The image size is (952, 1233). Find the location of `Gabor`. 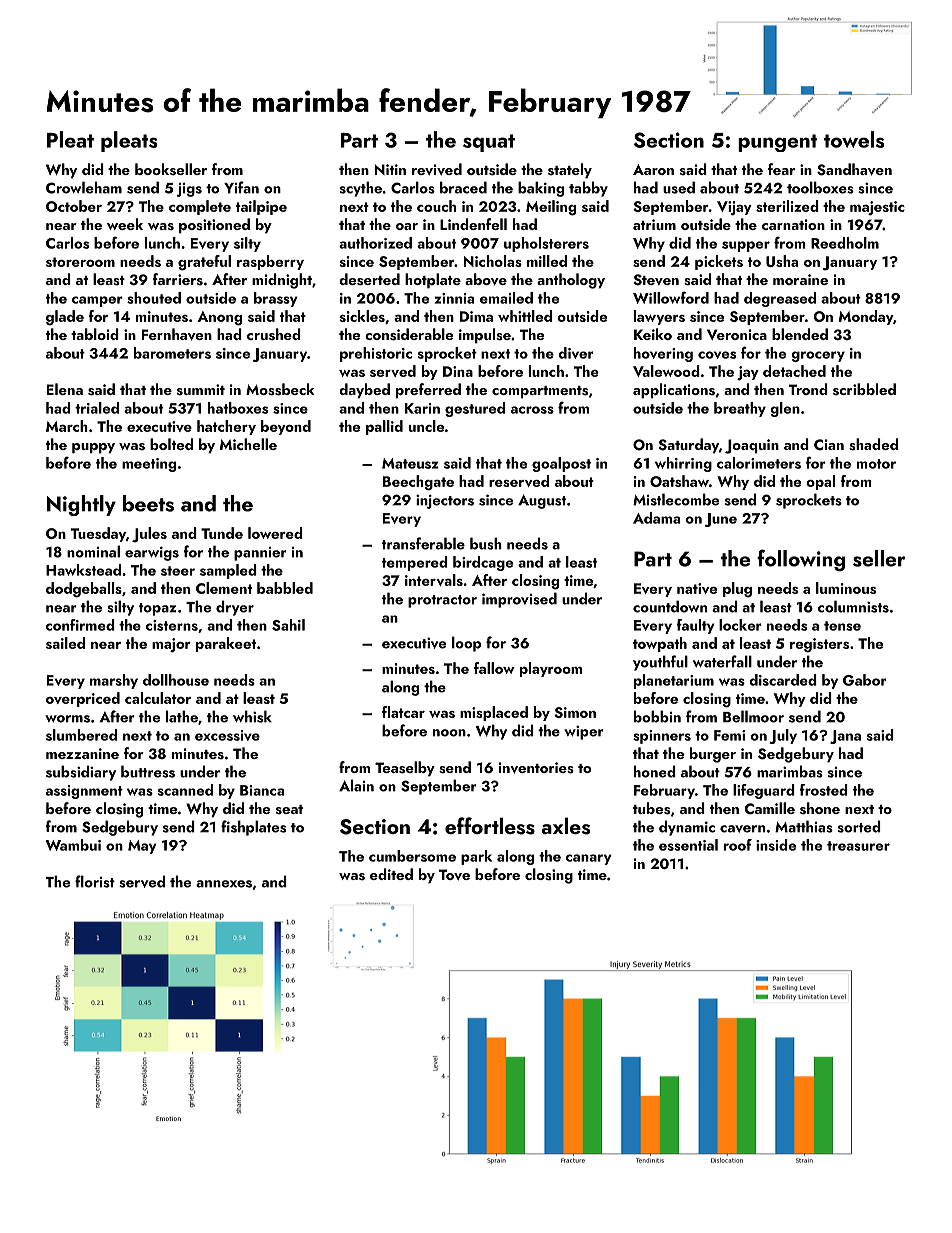

Gabor is located at coordinates (864, 680).
